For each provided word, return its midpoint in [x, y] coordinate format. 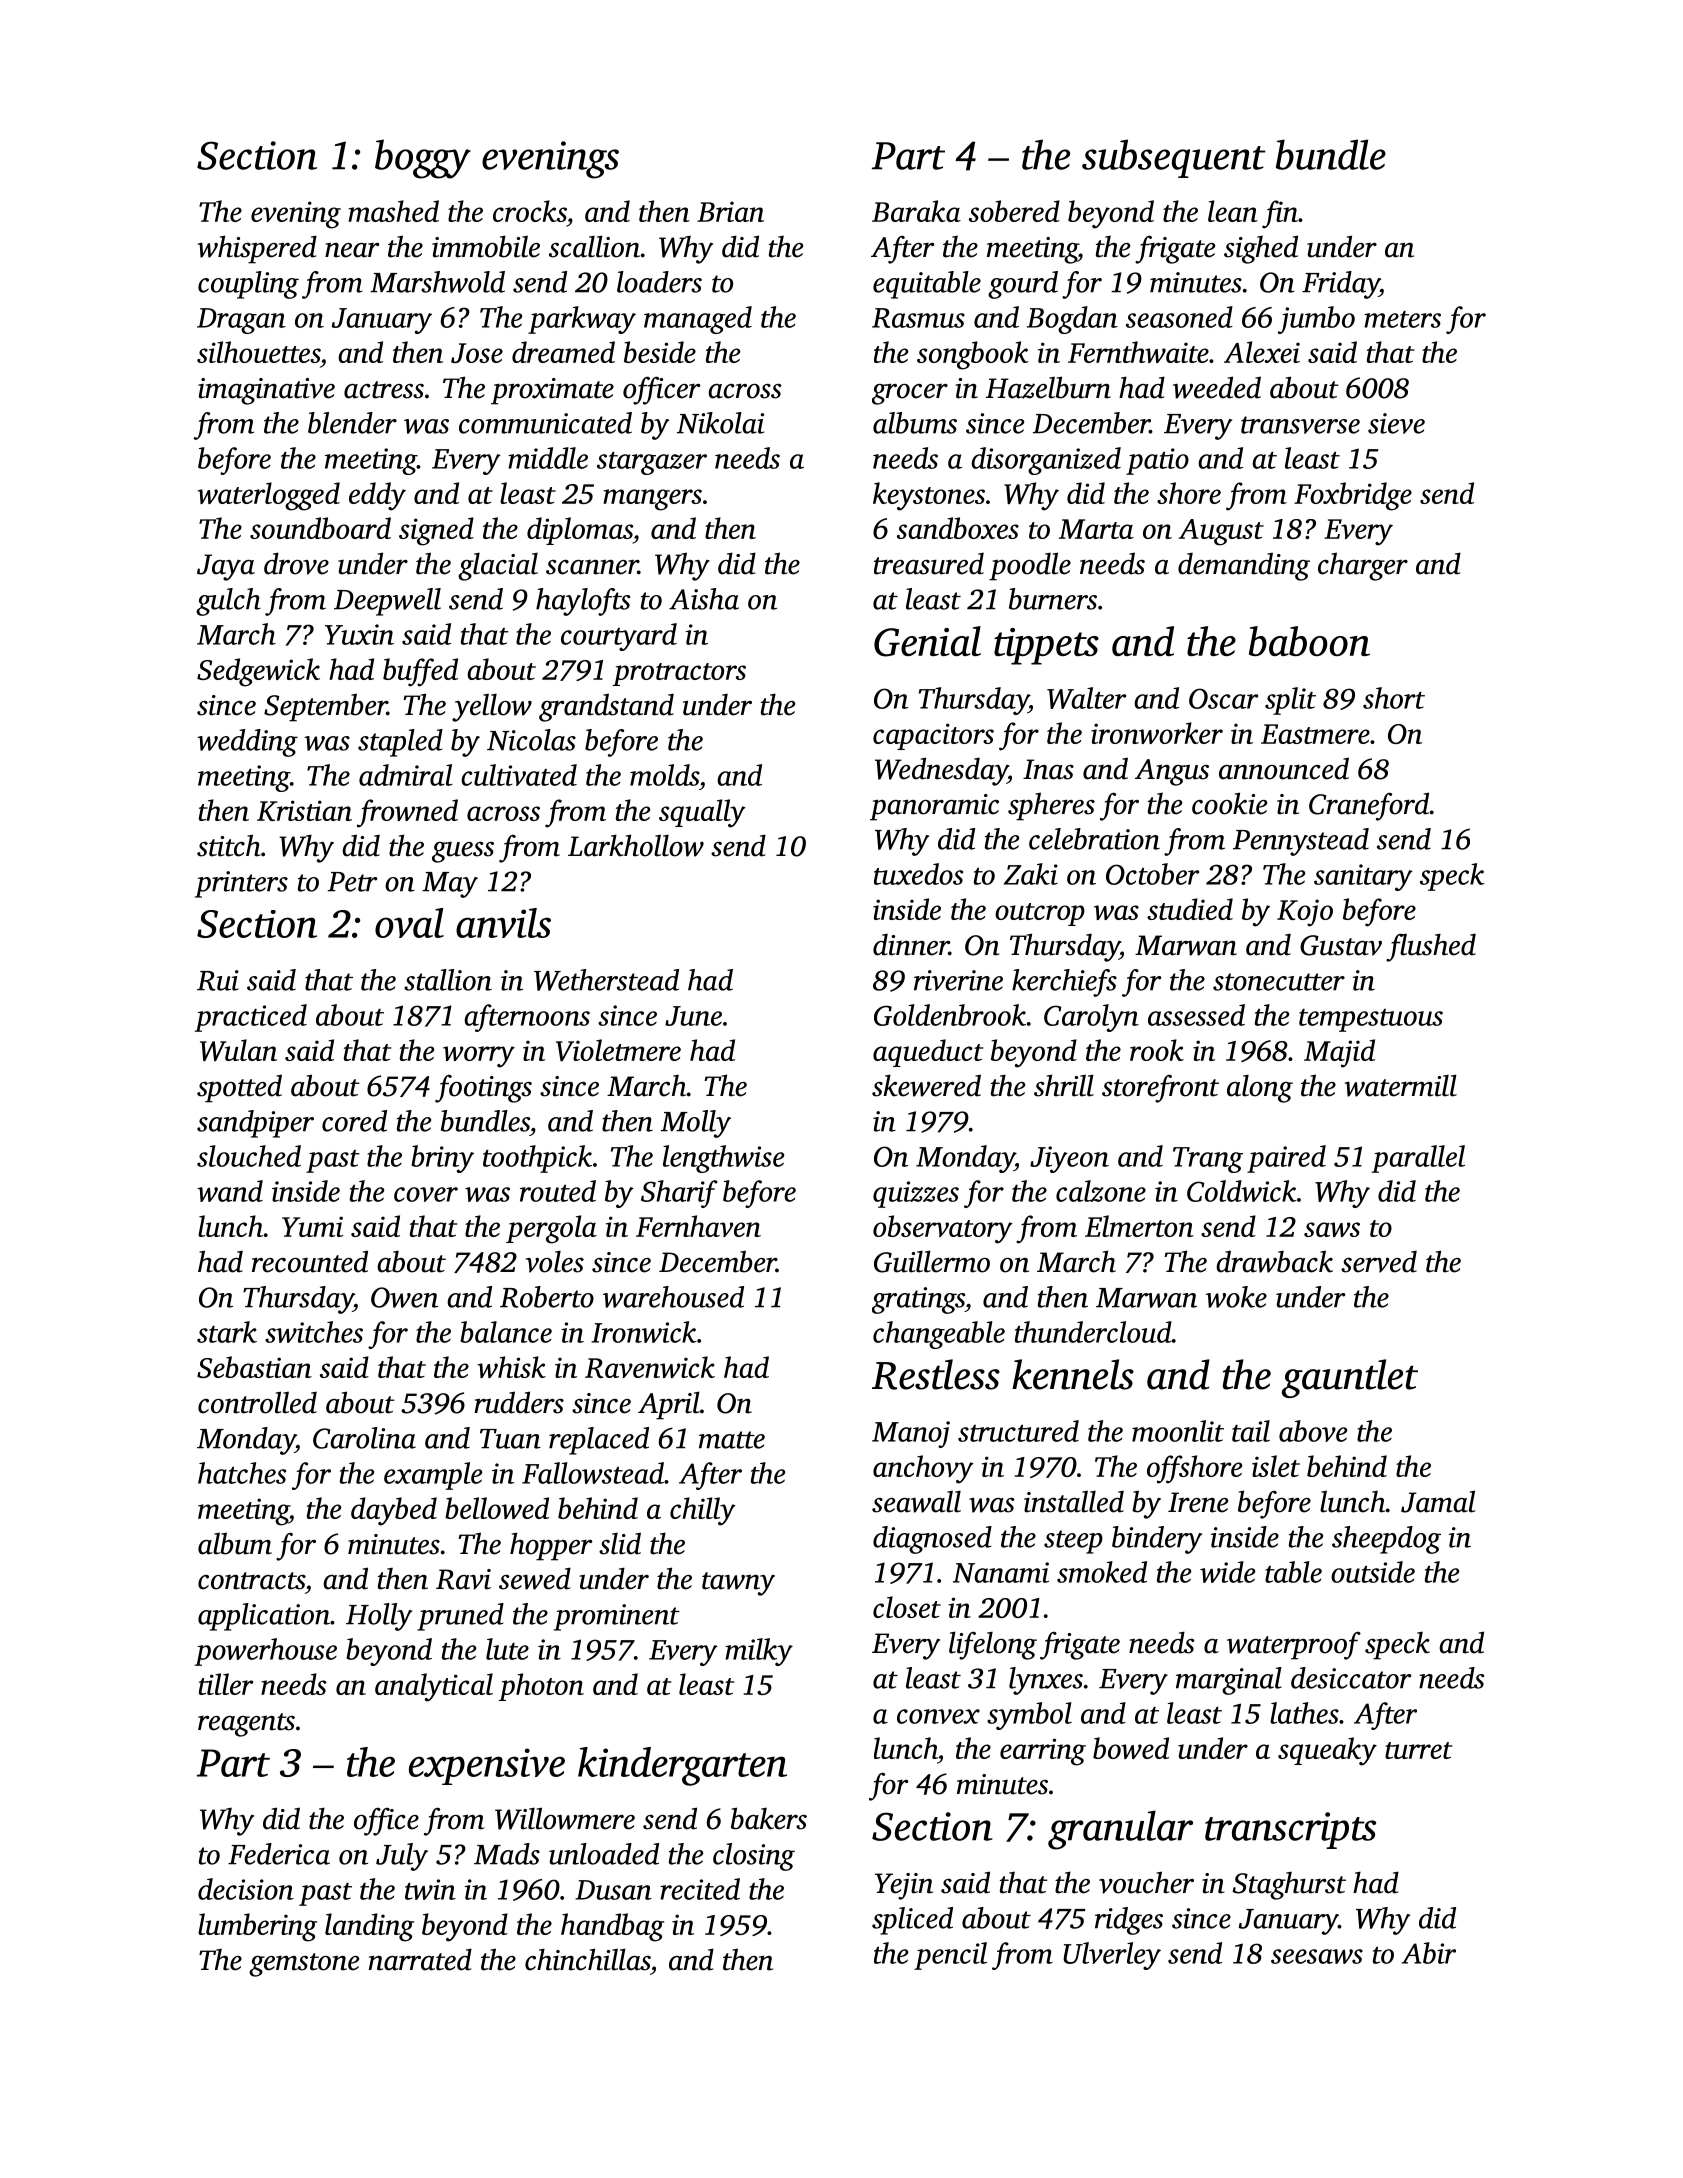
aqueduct [928, 1053]
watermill [1401, 1085]
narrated [420, 1959]
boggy [423, 159]
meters [1402, 319]
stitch [229, 845]
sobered [1014, 211]
